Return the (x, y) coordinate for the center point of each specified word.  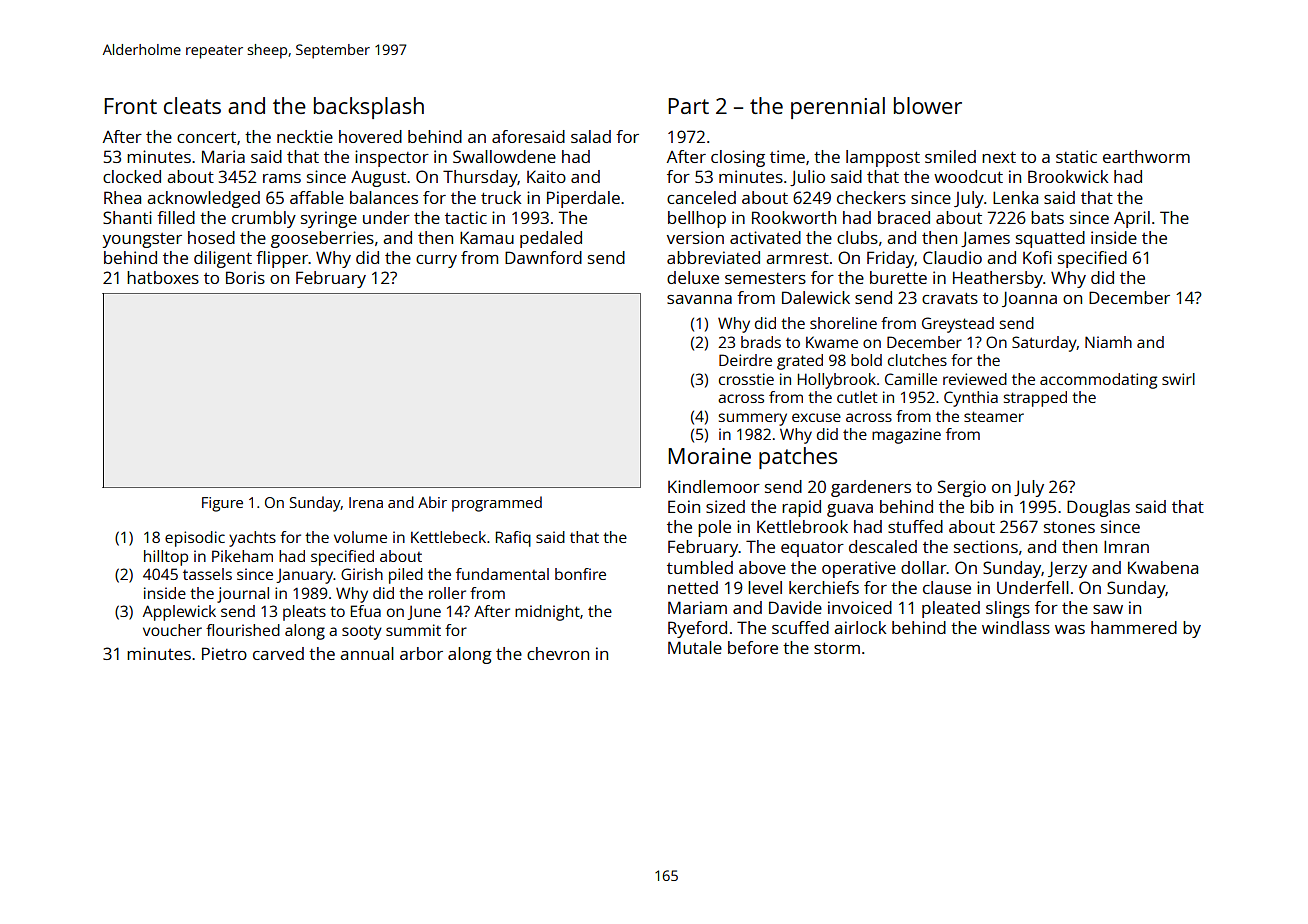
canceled (701, 197)
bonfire (580, 574)
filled (176, 217)
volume (360, 537)
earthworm (1146, 156)
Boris (245, 277)
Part (688, 106)
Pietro (224, 653)
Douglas (1098, 508)
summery (753, 419)
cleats (192, 105)
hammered (1134, 627)
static (1076, 156)
